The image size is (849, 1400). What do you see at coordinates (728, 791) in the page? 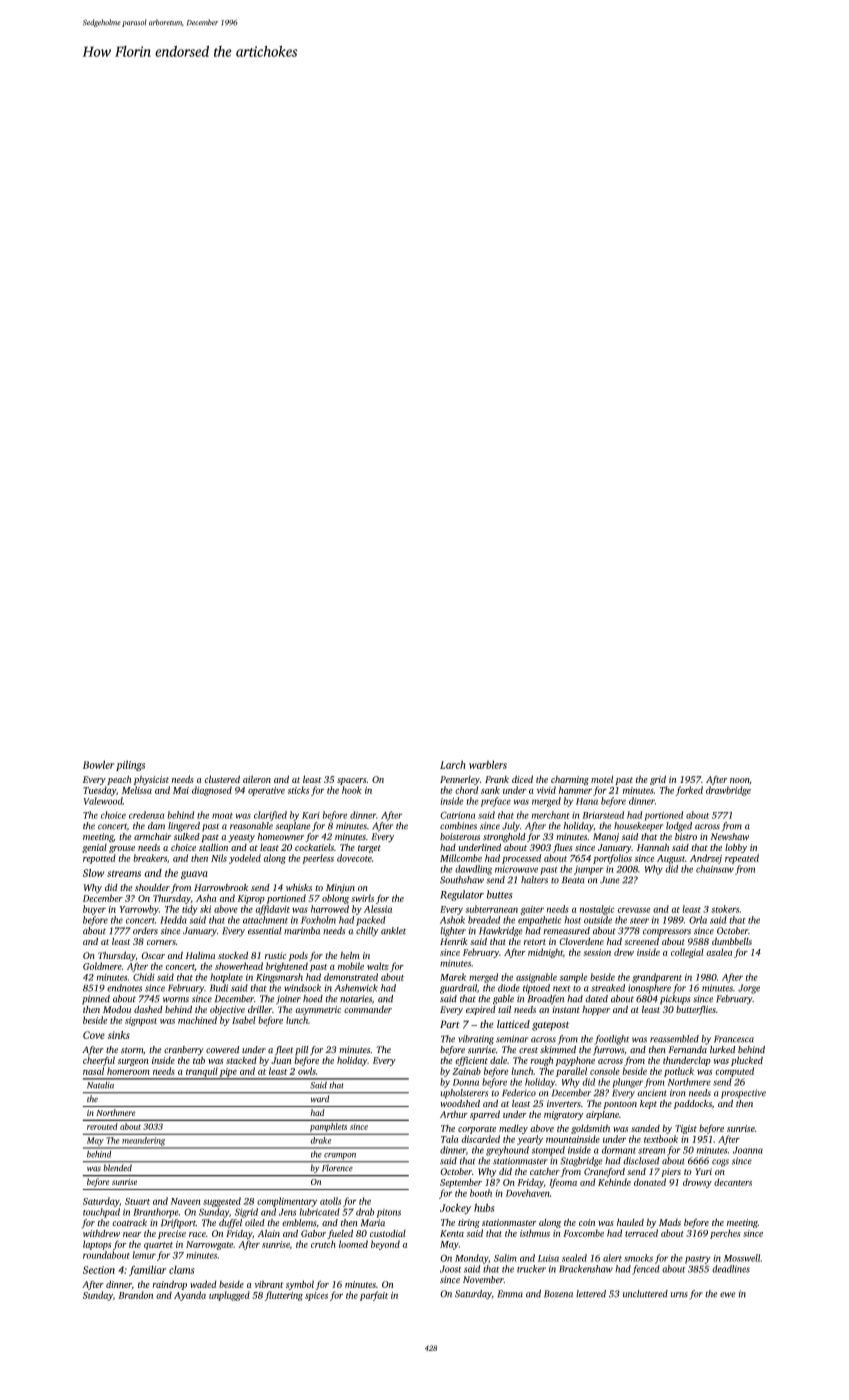
I see `drawbridge` at bounding box center [728, 791].
